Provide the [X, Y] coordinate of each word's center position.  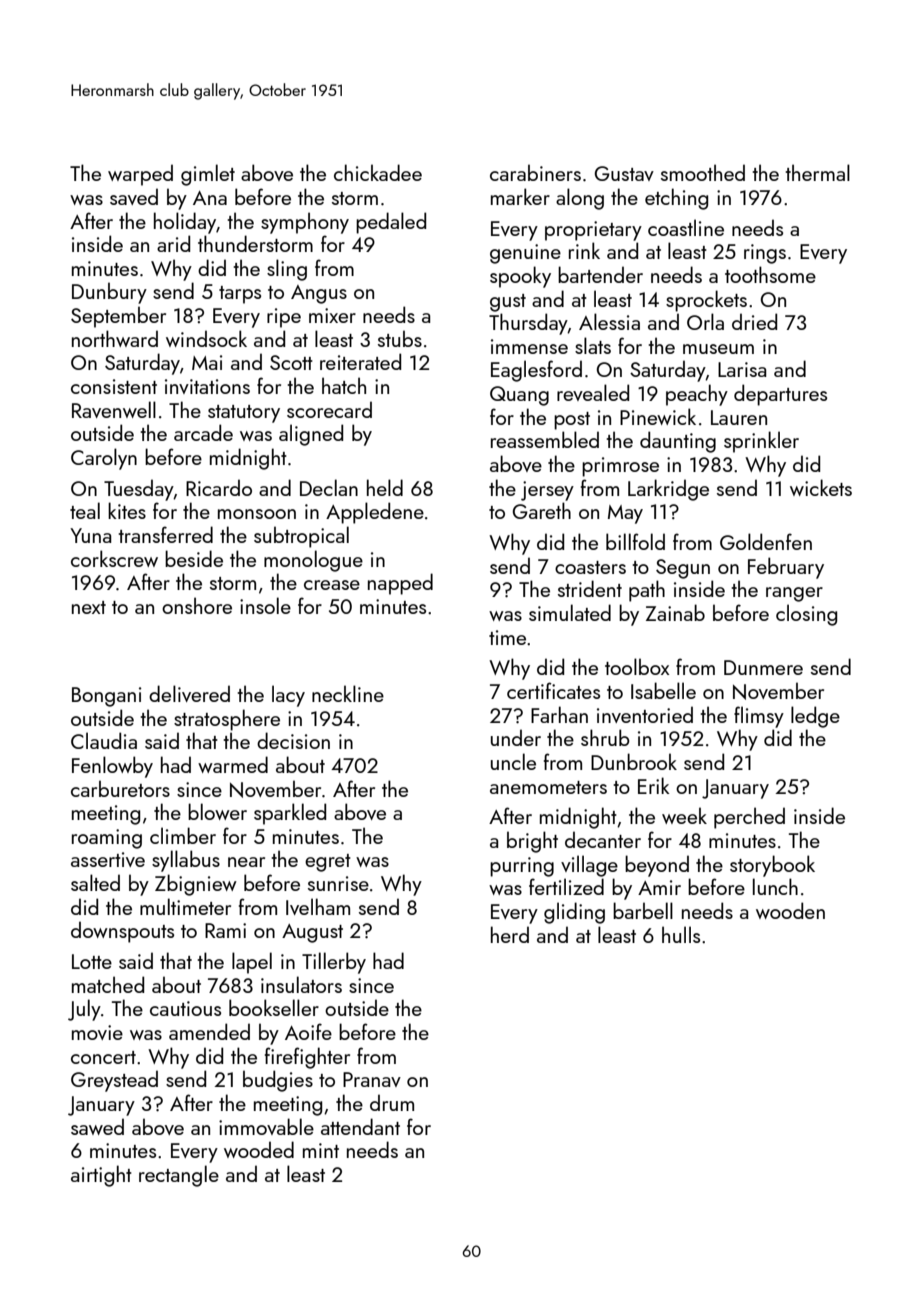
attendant [360, 1126]
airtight [101, 1176]
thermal [817, 172]
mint [321, 1150]
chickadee [378, 172]
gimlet [208, 175]
